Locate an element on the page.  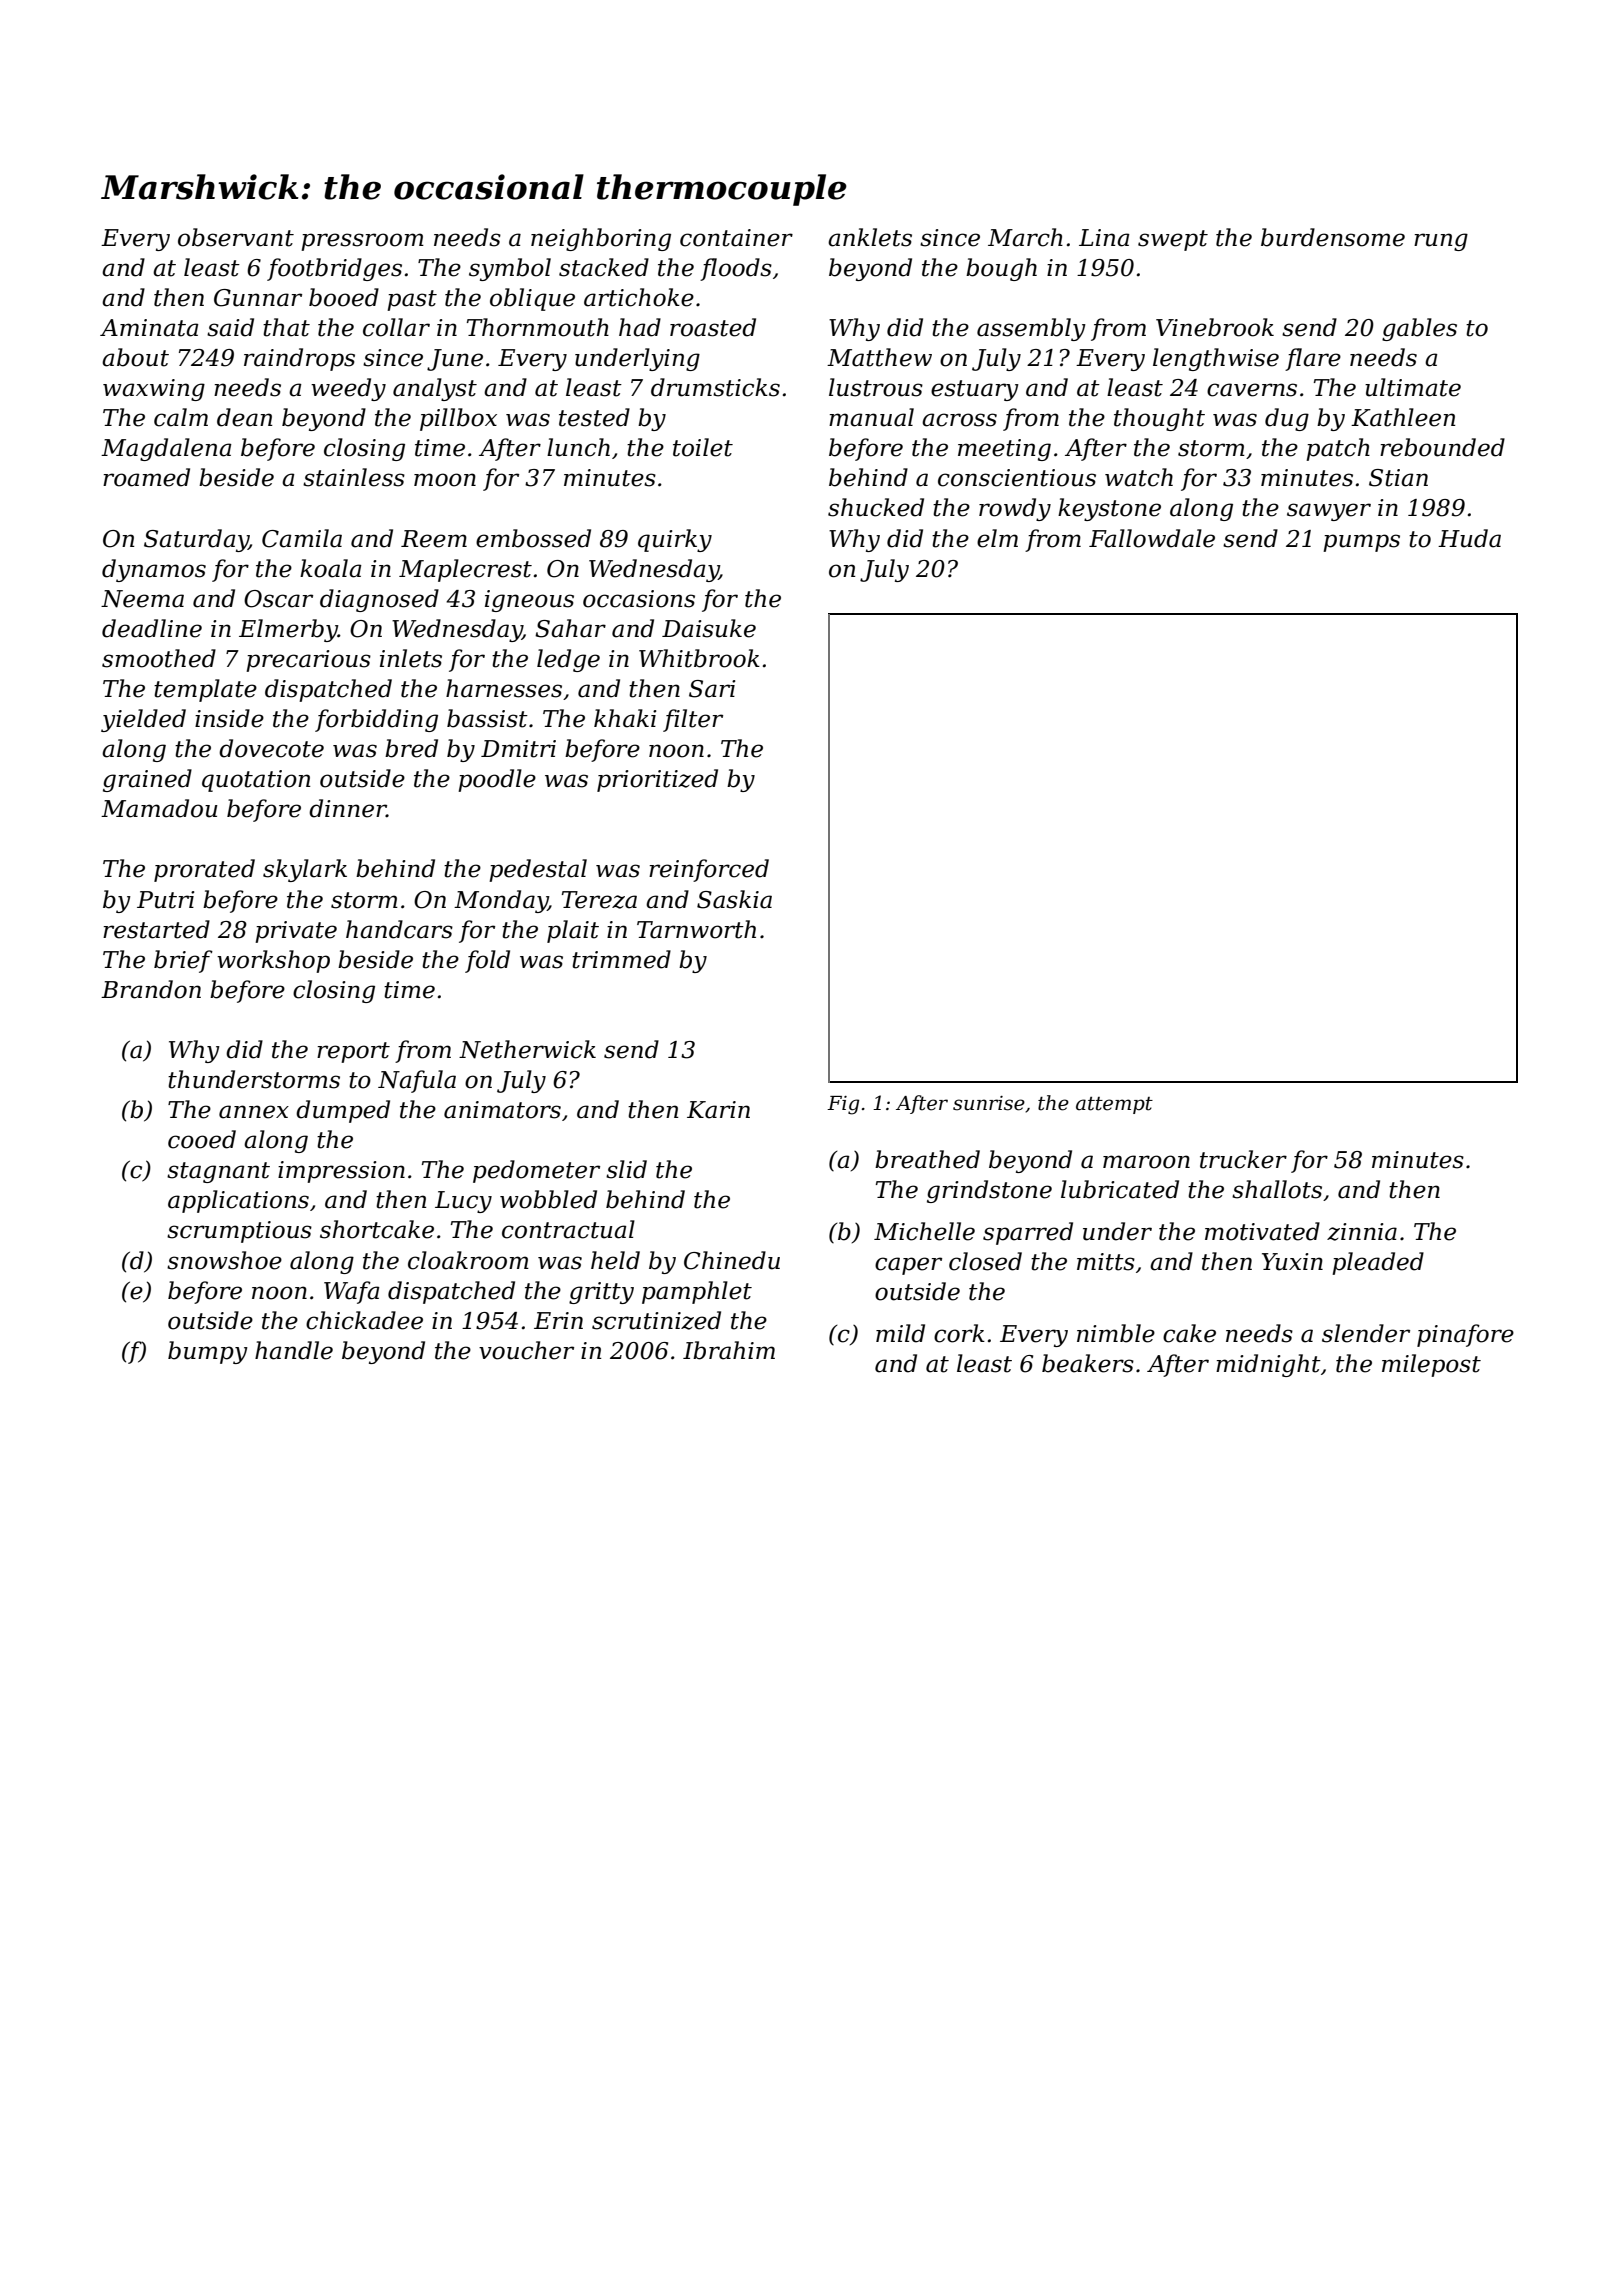
Stian is located at coordinates (1398, 478).
